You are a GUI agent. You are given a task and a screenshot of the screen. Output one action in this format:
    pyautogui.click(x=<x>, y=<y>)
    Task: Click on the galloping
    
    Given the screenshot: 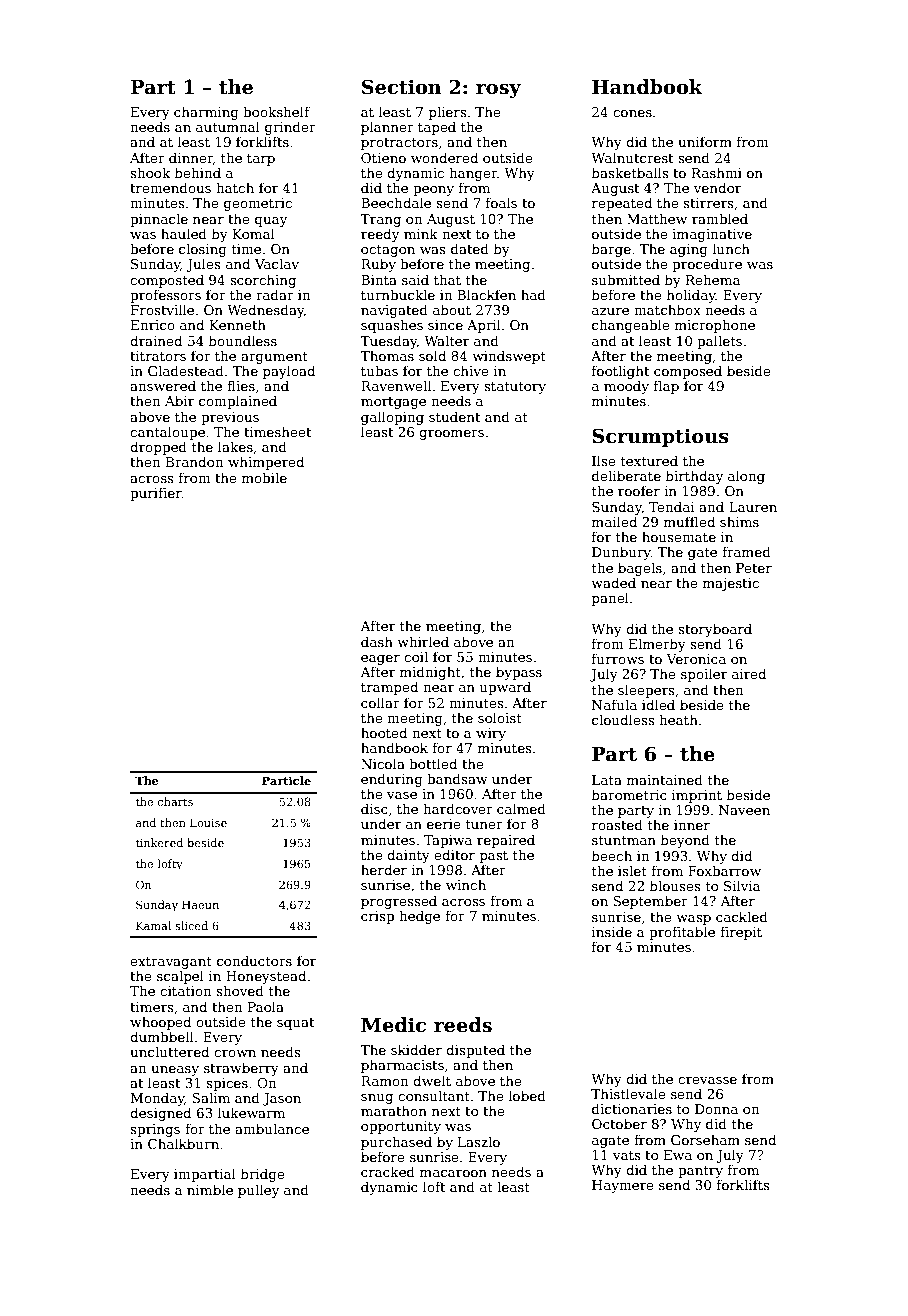 What is the action you would take?
    pyautogui.click(x=392, y=418)
